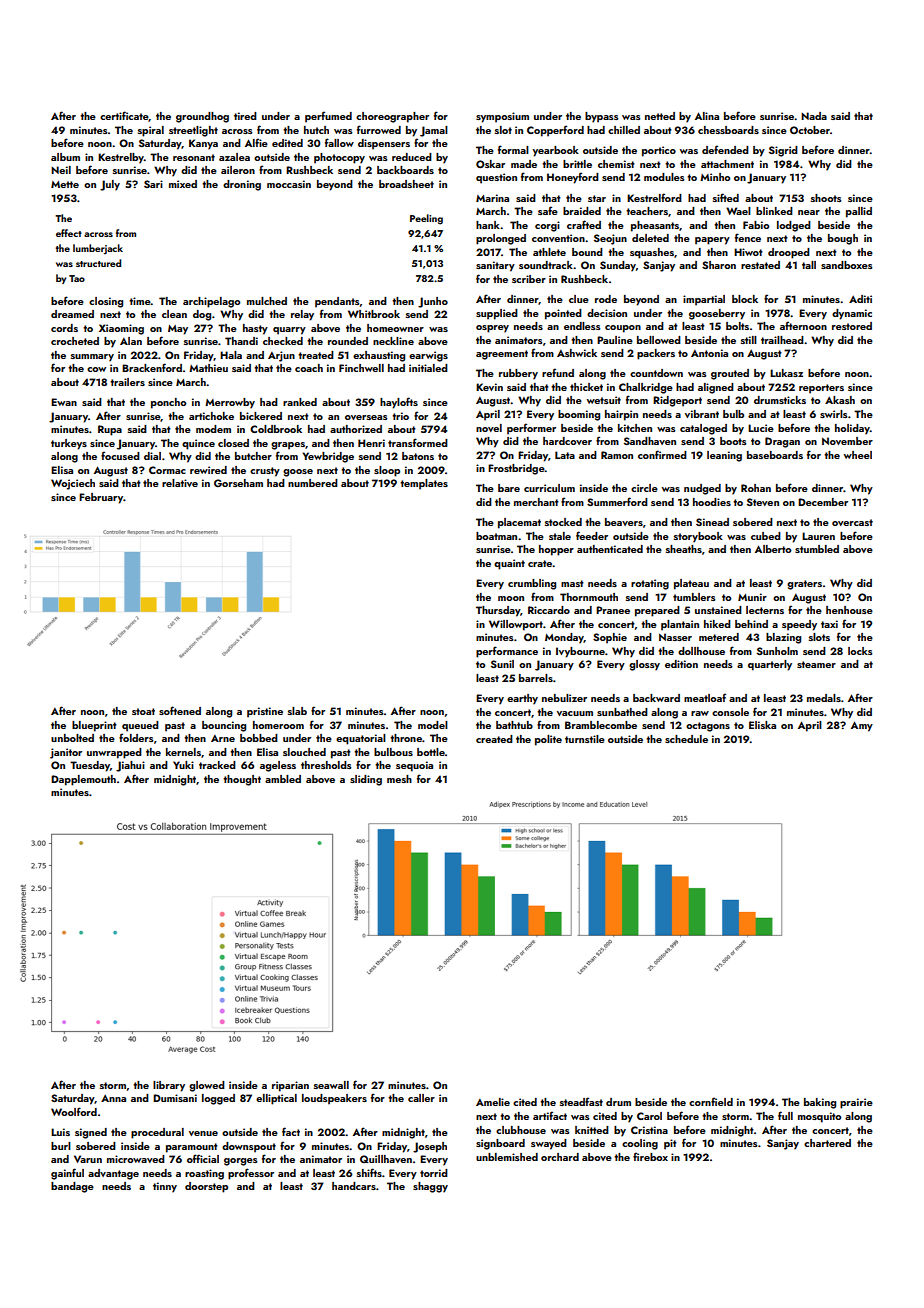 This screenshot has width=924, height=1308. Describe the element at coordinates (700, 713) in the screenshot. I see `raw` at that location.
